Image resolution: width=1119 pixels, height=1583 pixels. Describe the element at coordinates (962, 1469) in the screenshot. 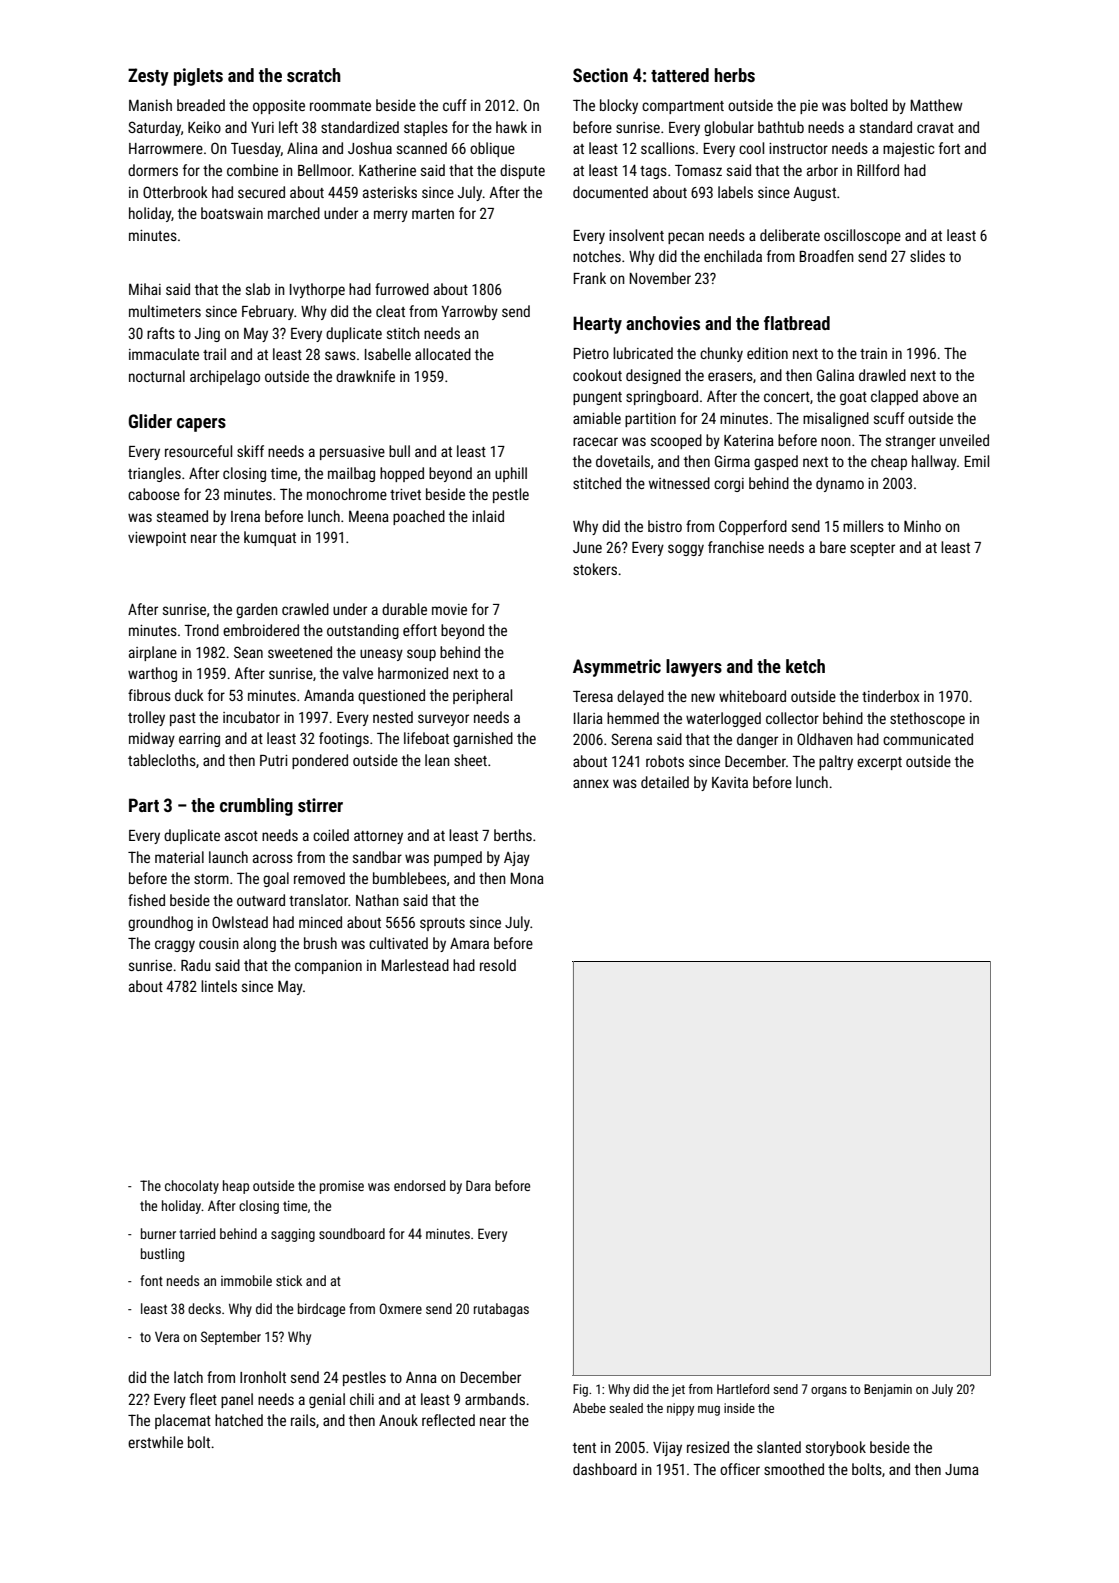

I see `Juma` at that location.
